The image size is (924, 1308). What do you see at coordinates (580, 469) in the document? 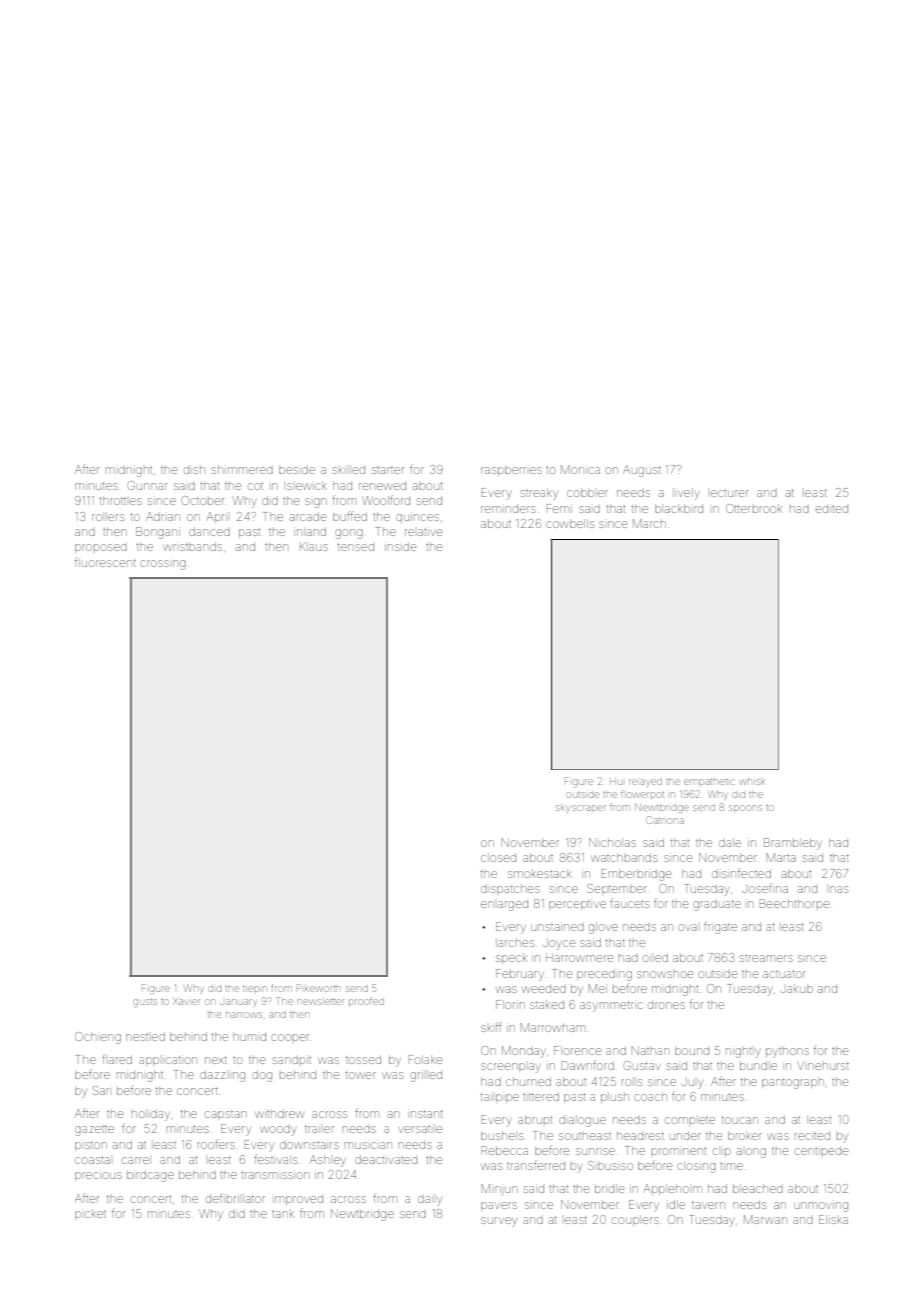
I see `Monica` at bounding box center [580, 469].
